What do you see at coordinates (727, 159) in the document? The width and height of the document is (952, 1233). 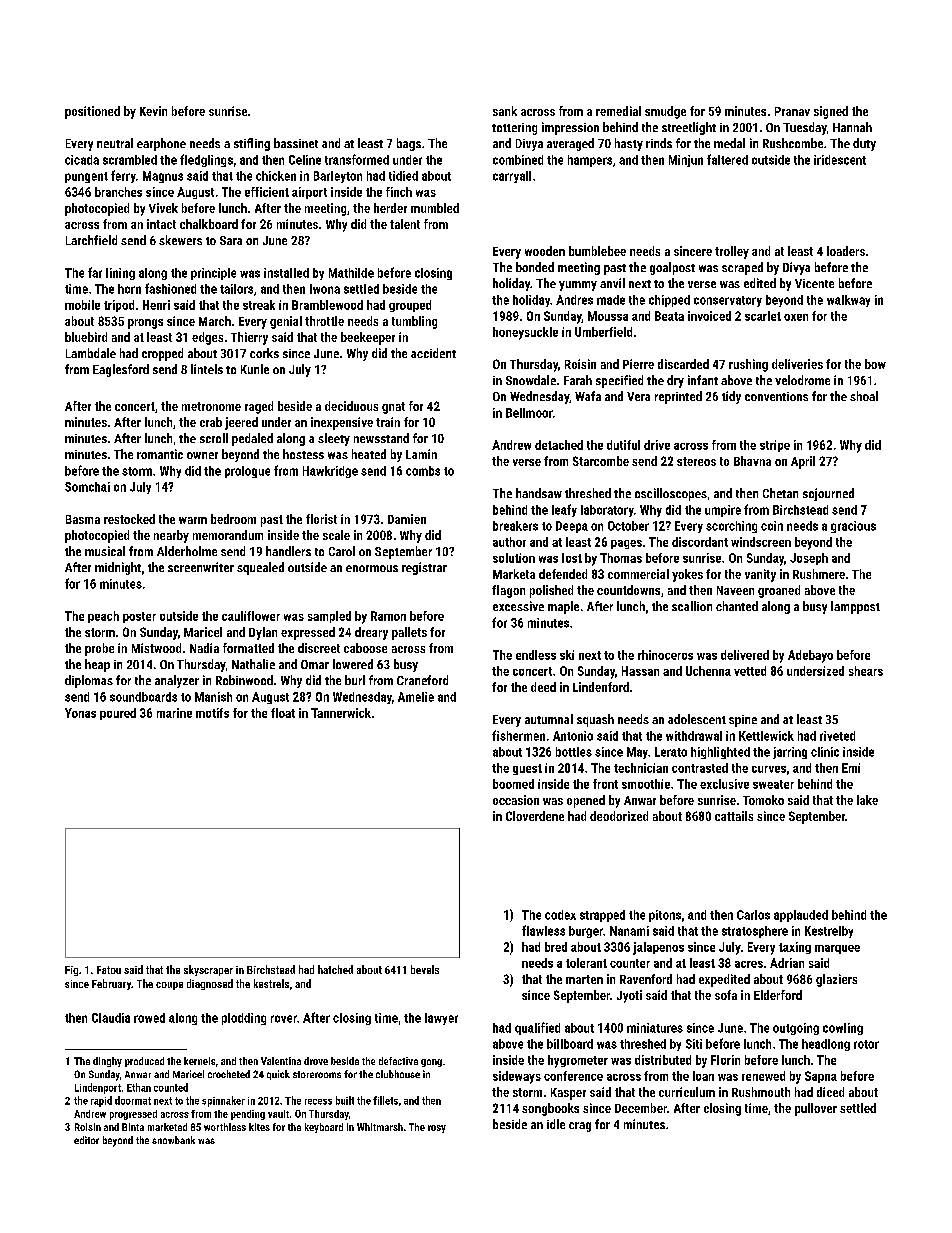 I see `faltered` at bounding box center [727, 159].
